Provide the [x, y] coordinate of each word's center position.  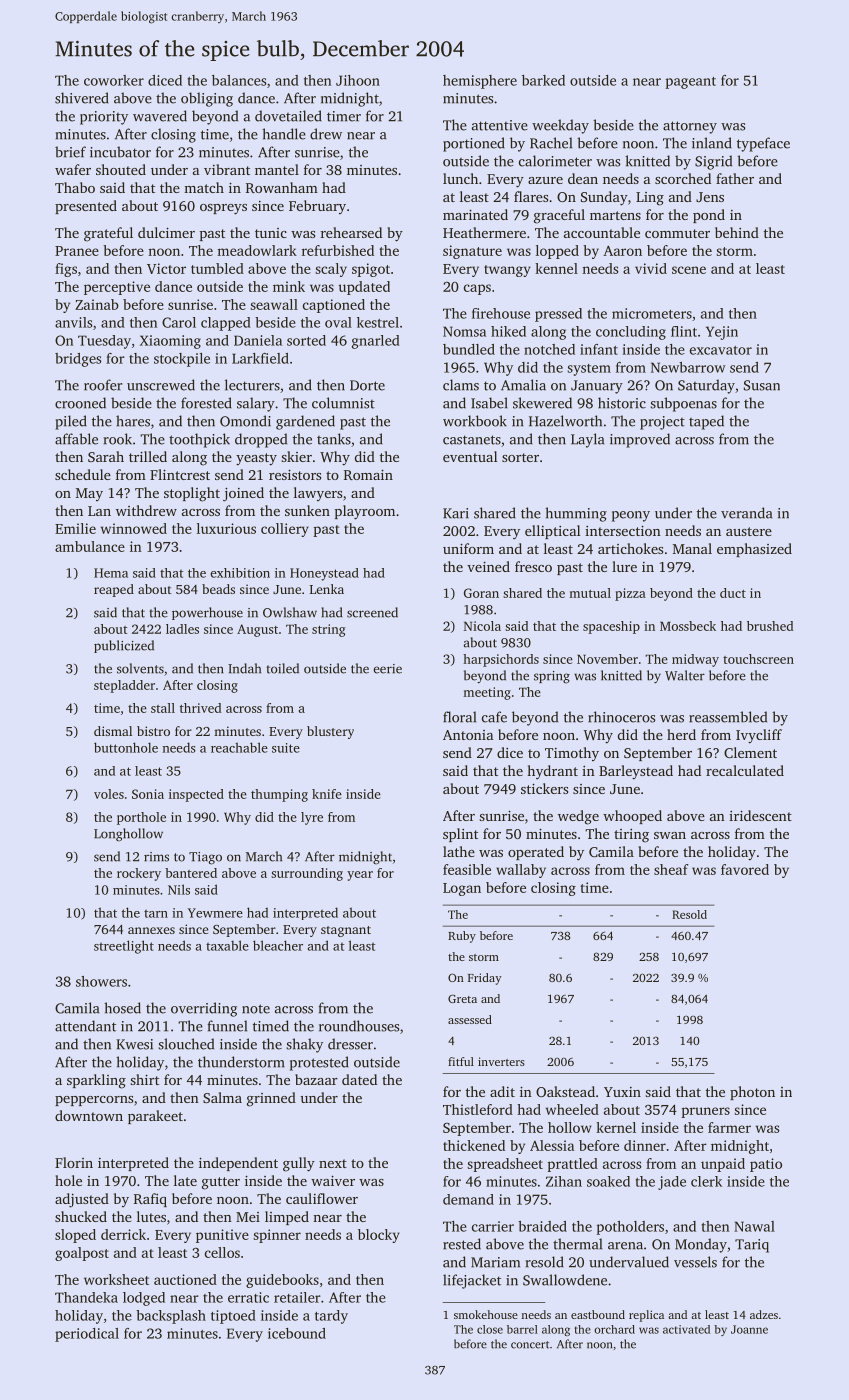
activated [686, 1329]
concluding [631, 333]
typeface [763, 144]
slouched [186, 1044]
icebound [297, 1333]
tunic [271, 233]
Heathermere [484, 232]
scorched [683, 178]
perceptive [117, 288]
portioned [474, 144]
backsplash [171, 1317]
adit [502, 1091]
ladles [182, 629]
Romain [368, 474]
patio [766, 1165]
